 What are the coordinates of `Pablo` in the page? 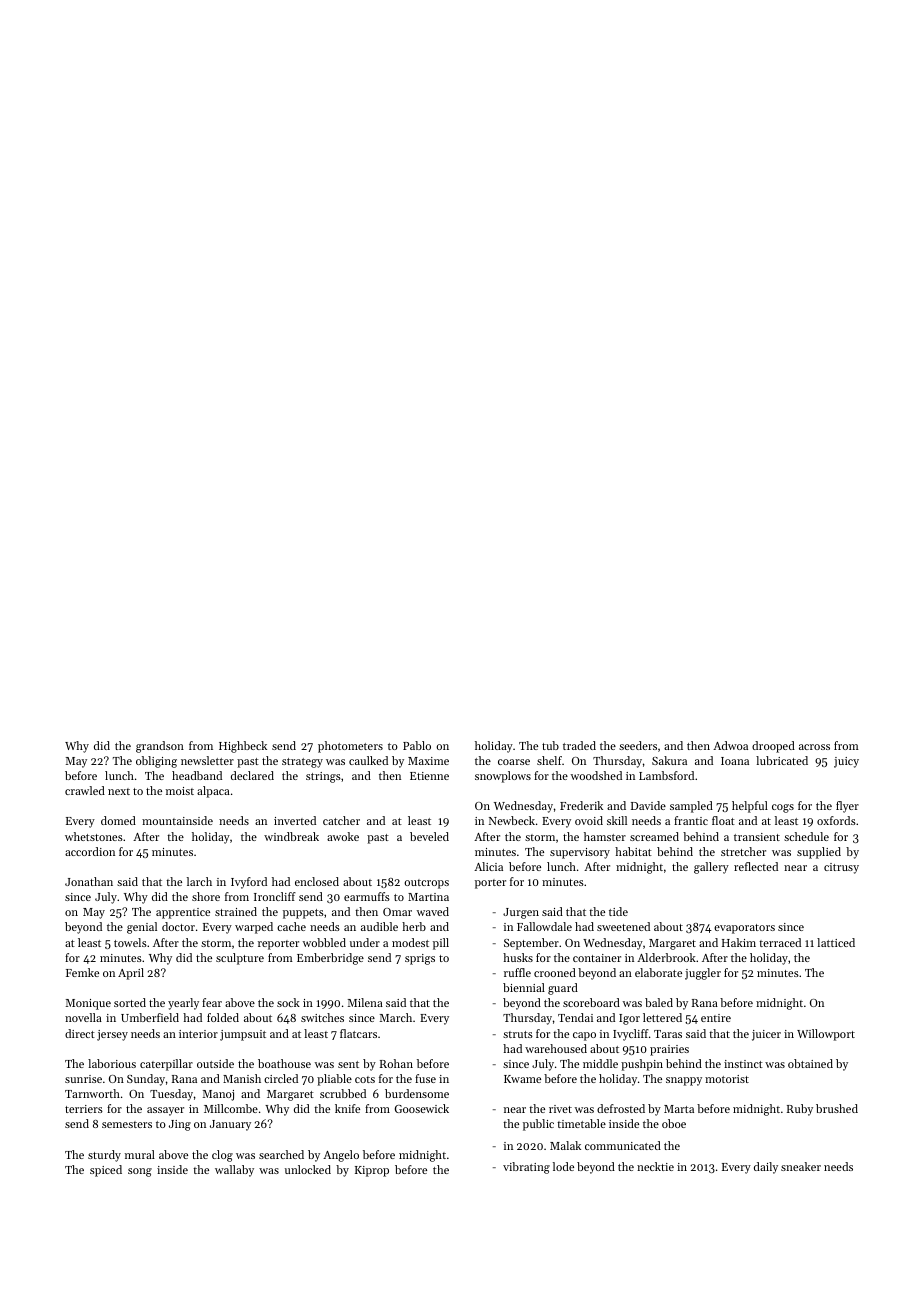 It's located at (417, 745).
